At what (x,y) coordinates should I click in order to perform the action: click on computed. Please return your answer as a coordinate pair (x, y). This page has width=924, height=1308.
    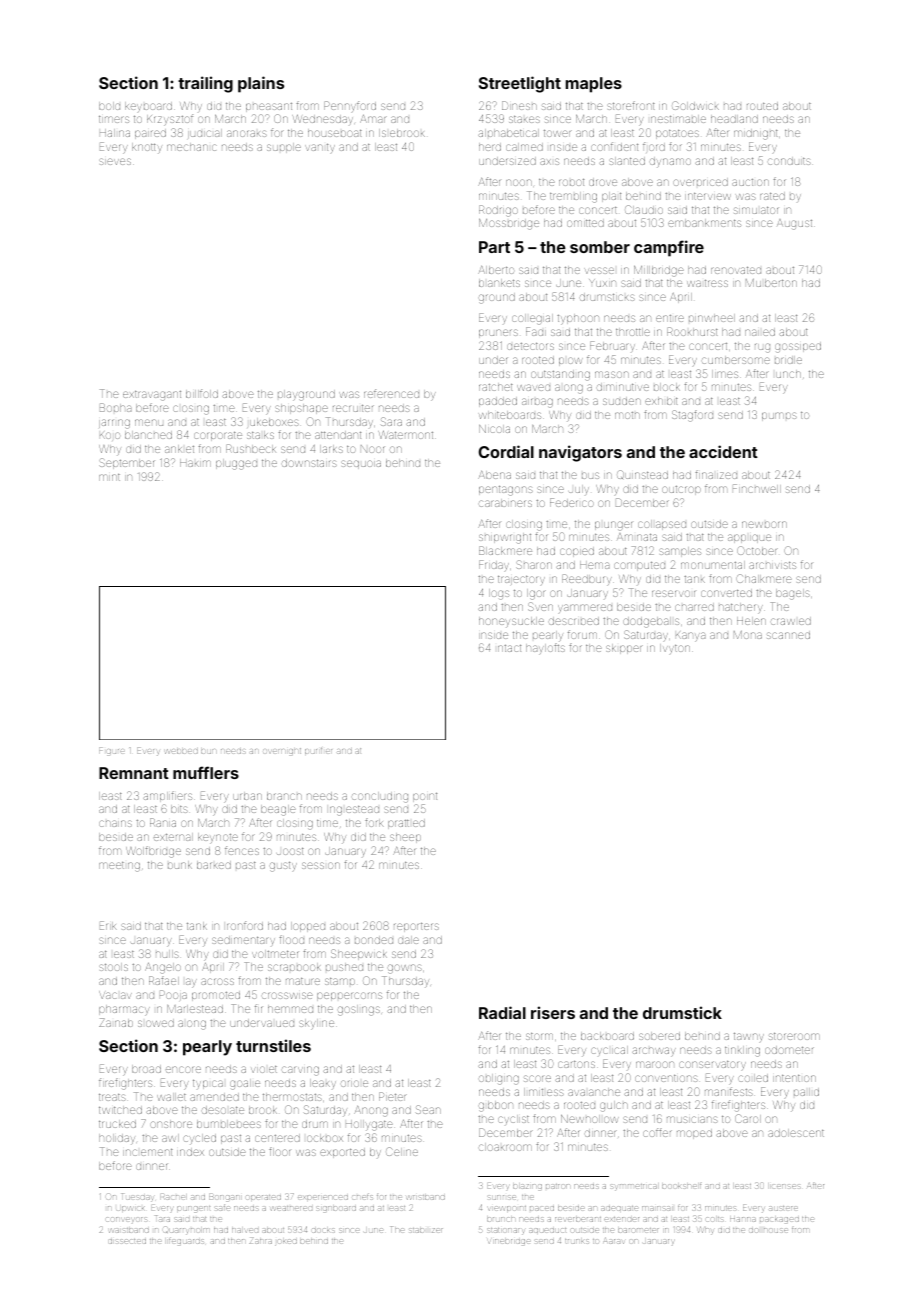
    Looking at the image, I should click on (639, 566).
